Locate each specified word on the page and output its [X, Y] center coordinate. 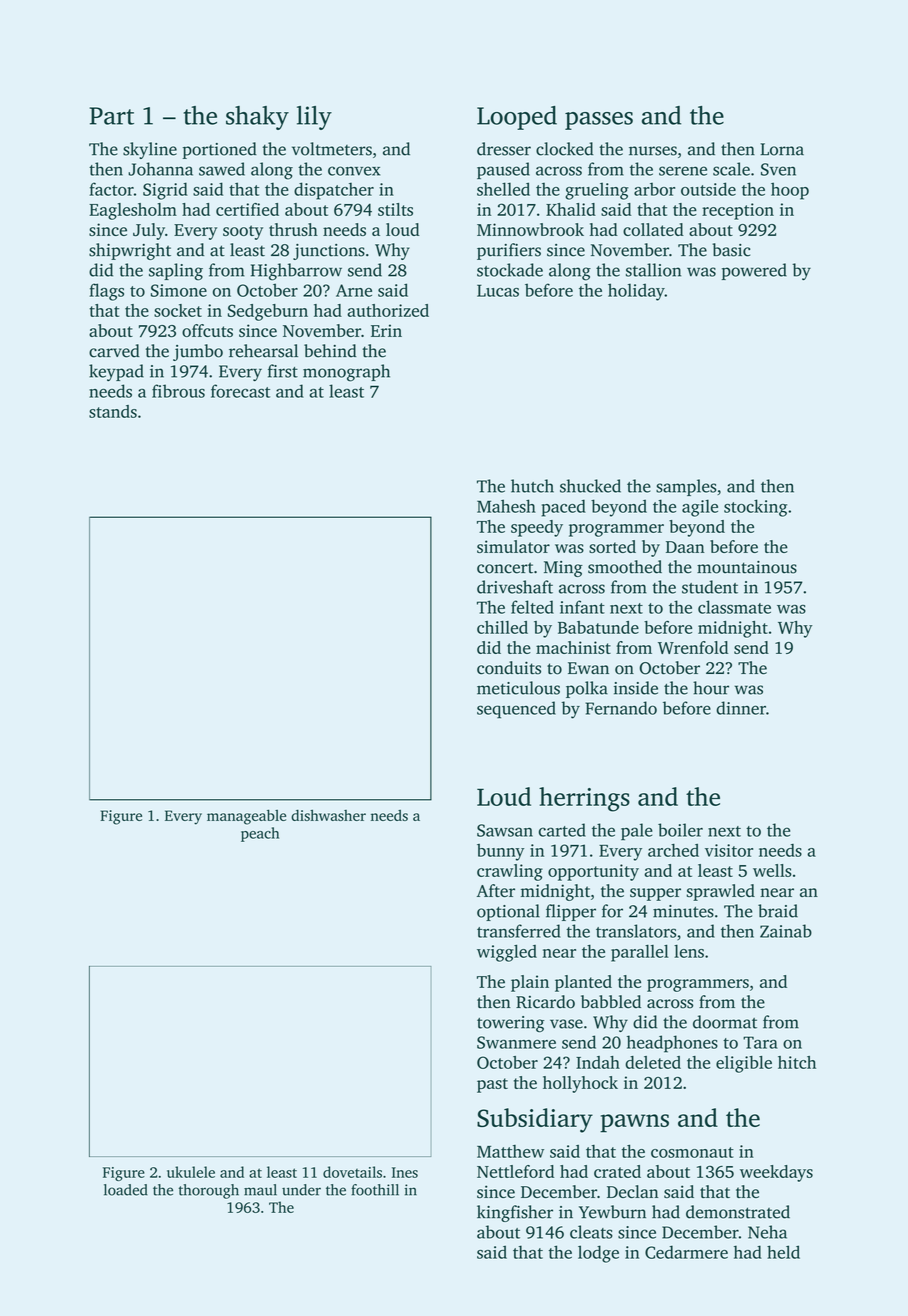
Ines [405, 1172]
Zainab [786, 931]
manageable [246, 817]
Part [111, 116]
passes [599, 121]
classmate [734, 607]
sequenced [516, 710]
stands [113, 411]
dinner [741, 708]
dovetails [352, 1172]
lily [314, 118]
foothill [375, 1190]
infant [582, 607]
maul [260, 1190]
